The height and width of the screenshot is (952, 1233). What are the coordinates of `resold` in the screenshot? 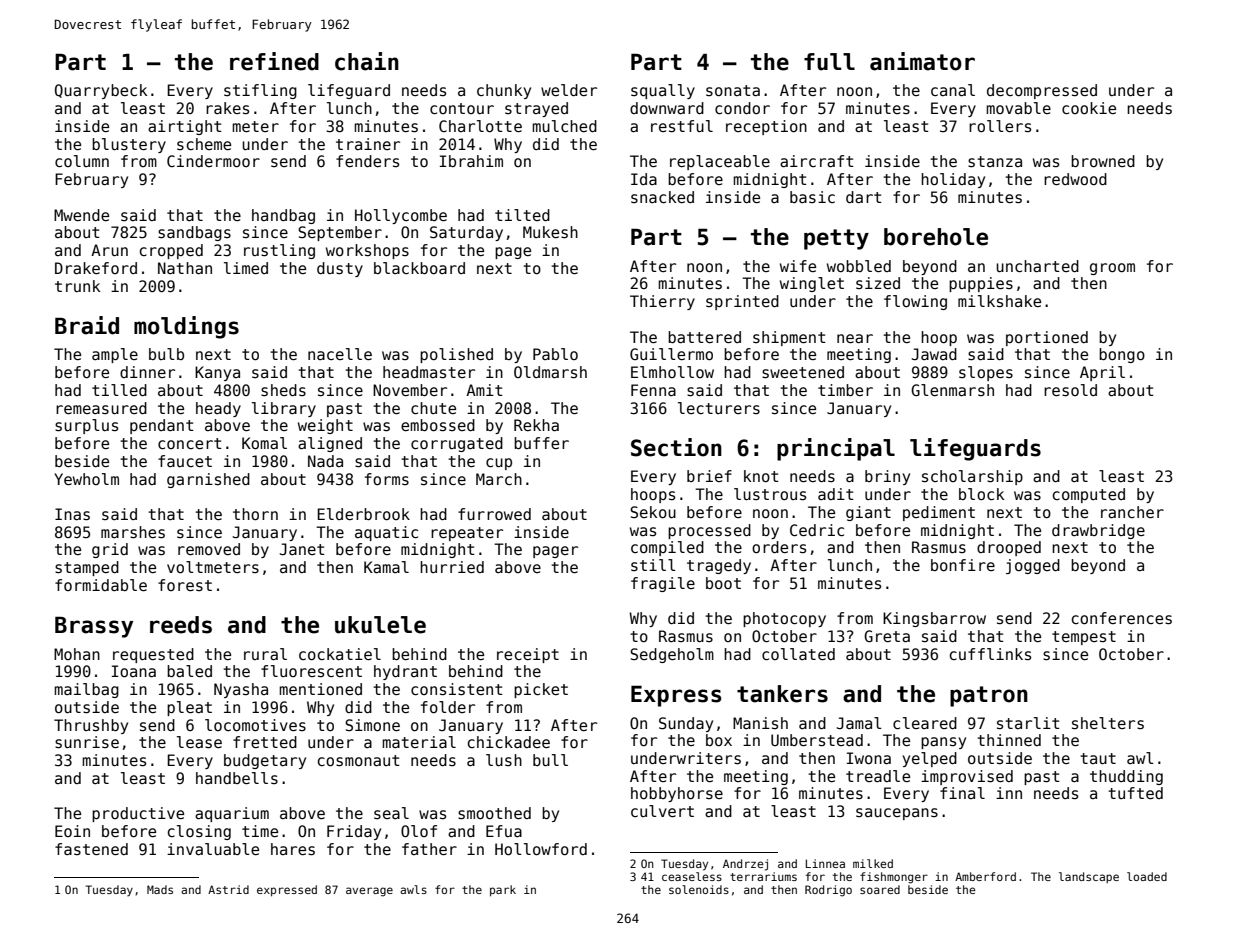 It's located at (1070, 390).
